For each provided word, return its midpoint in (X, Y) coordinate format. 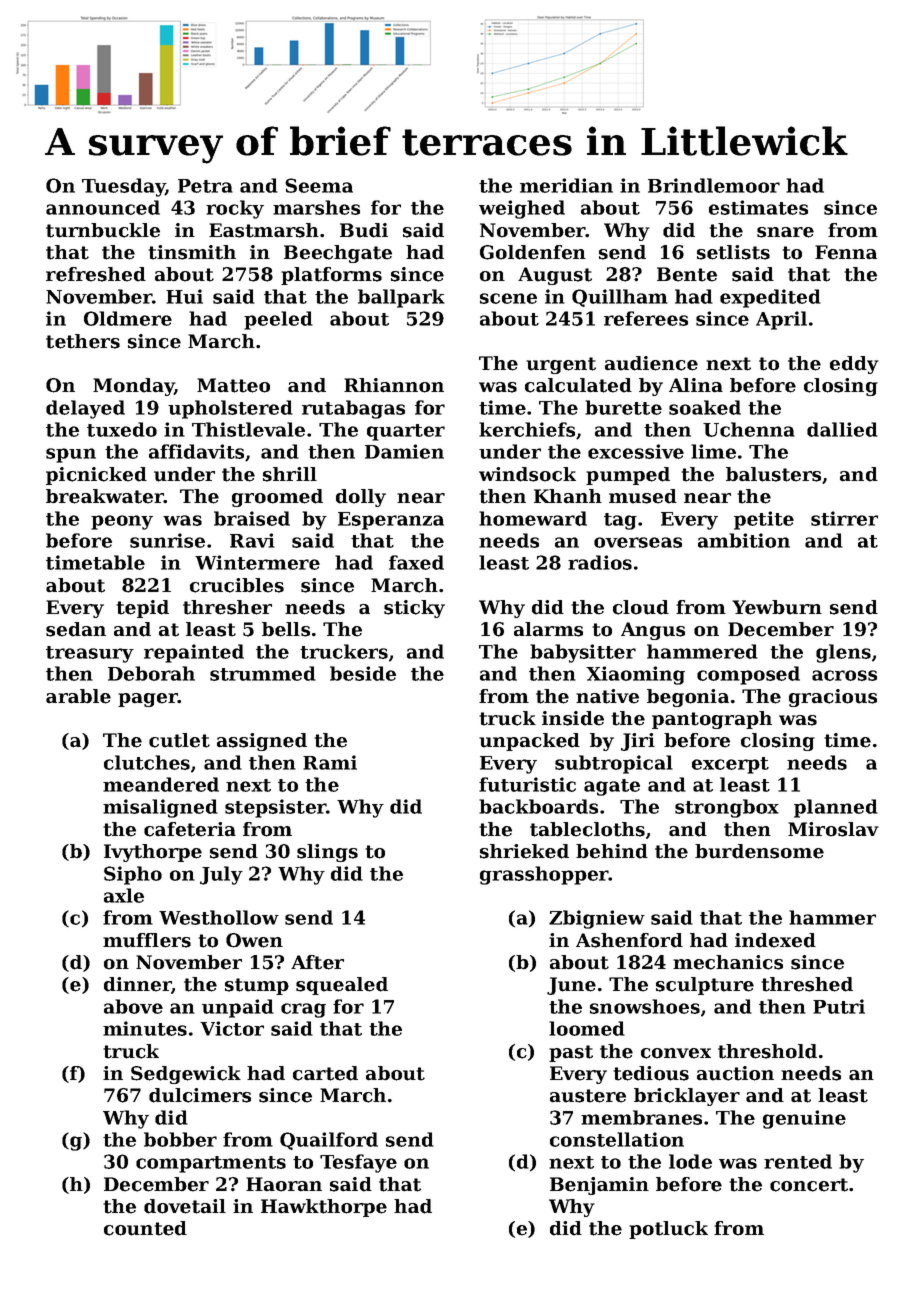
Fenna (846, 252)
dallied (842, 429)
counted (145, 1228)
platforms (331, 276)
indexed (775, 940)
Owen (254, 940)
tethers (83, 341)
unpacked (529, 742)
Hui (184, 296)
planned (836, 808)
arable (78, 696)
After (317, 962)
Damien (404, 451)
